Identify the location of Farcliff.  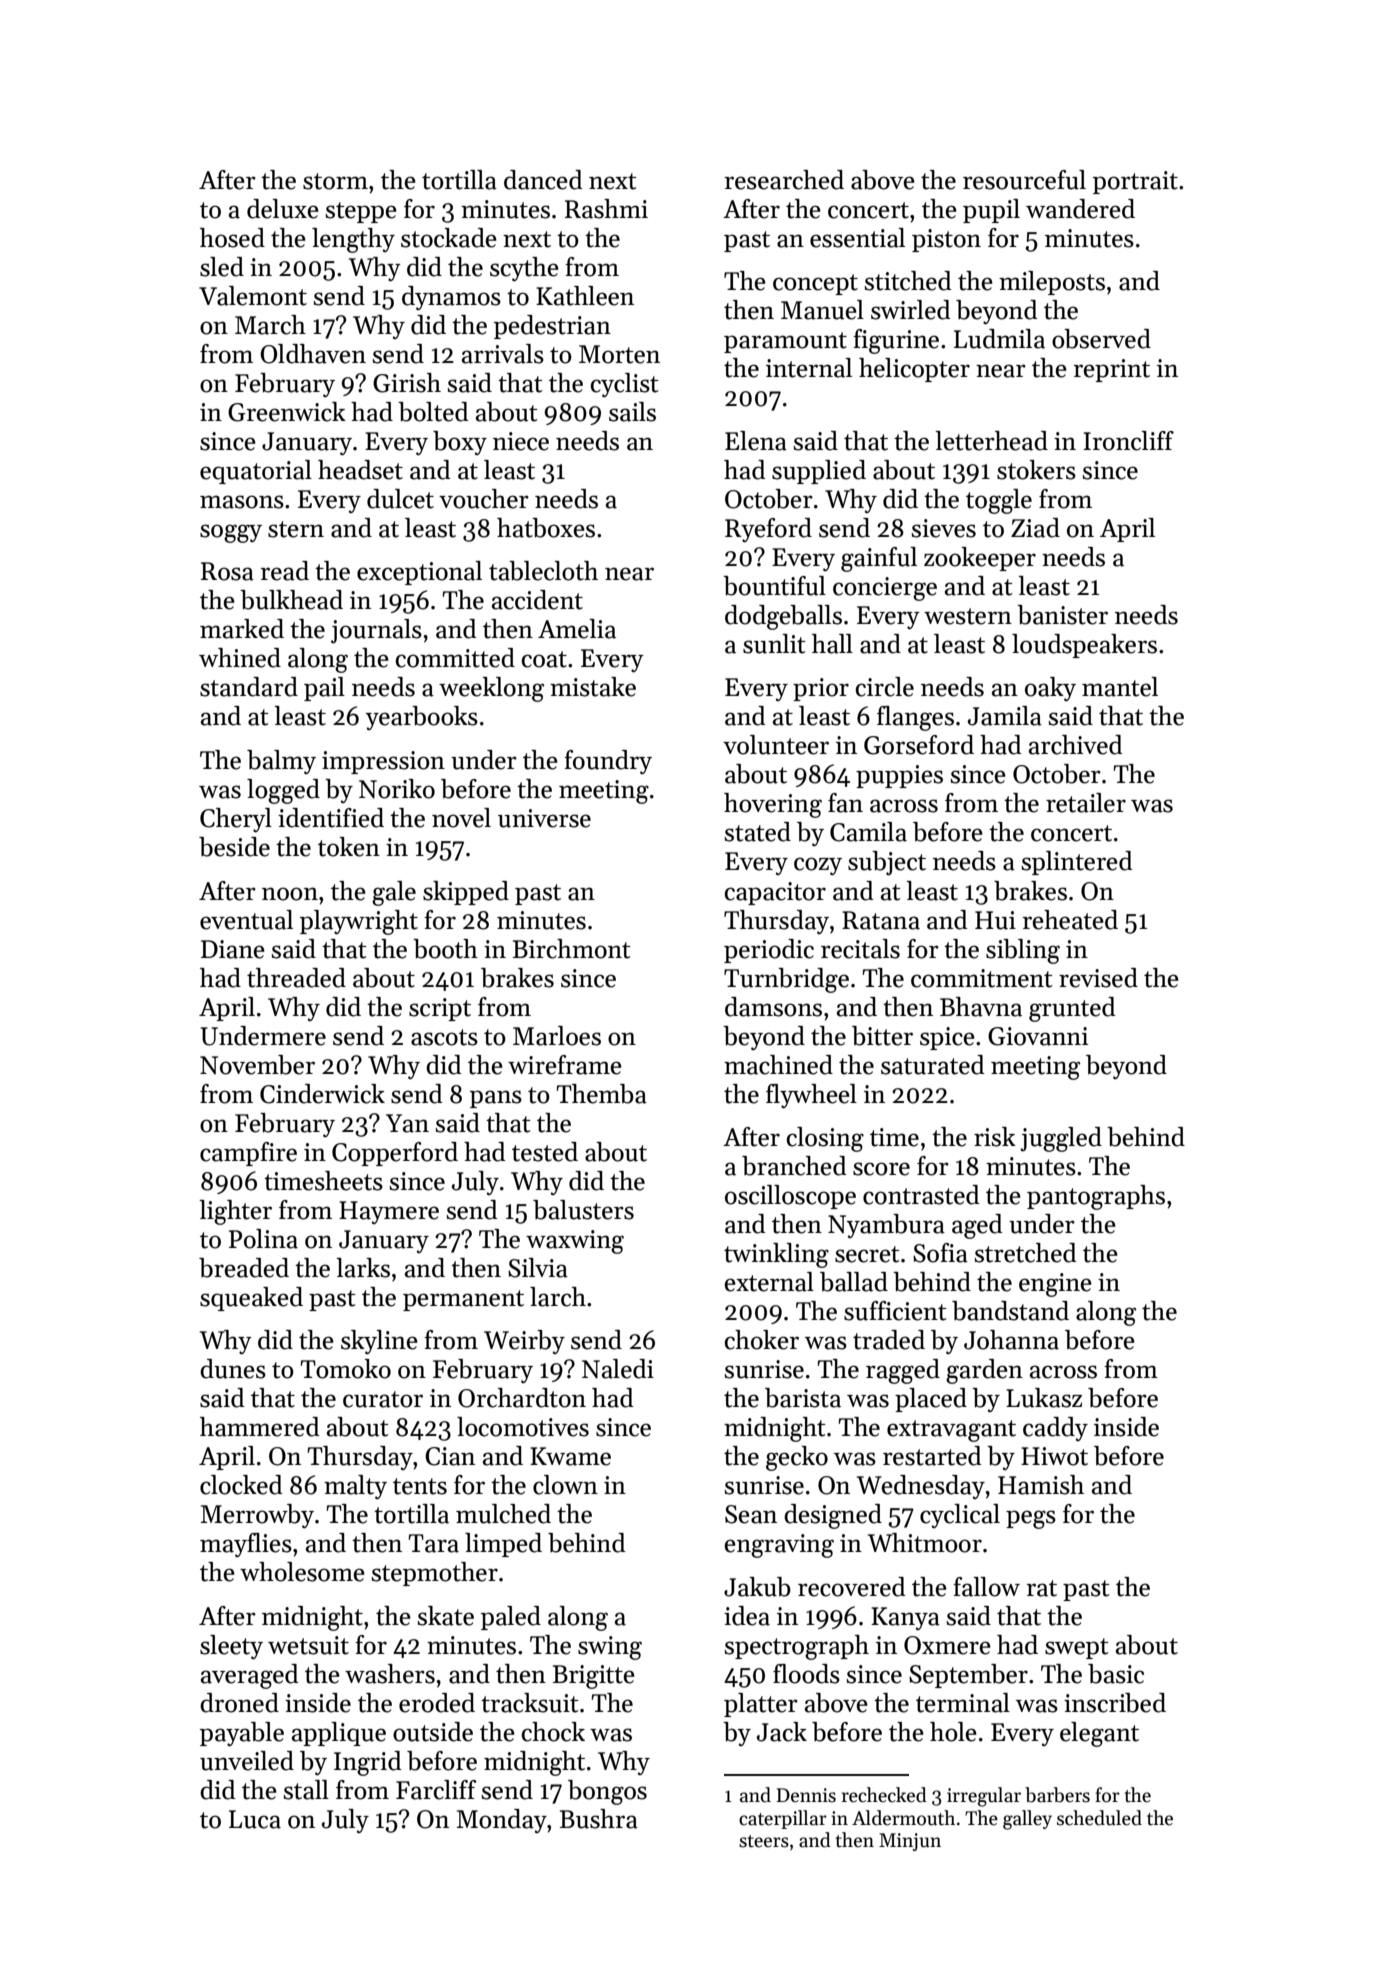
(436, 1790).
